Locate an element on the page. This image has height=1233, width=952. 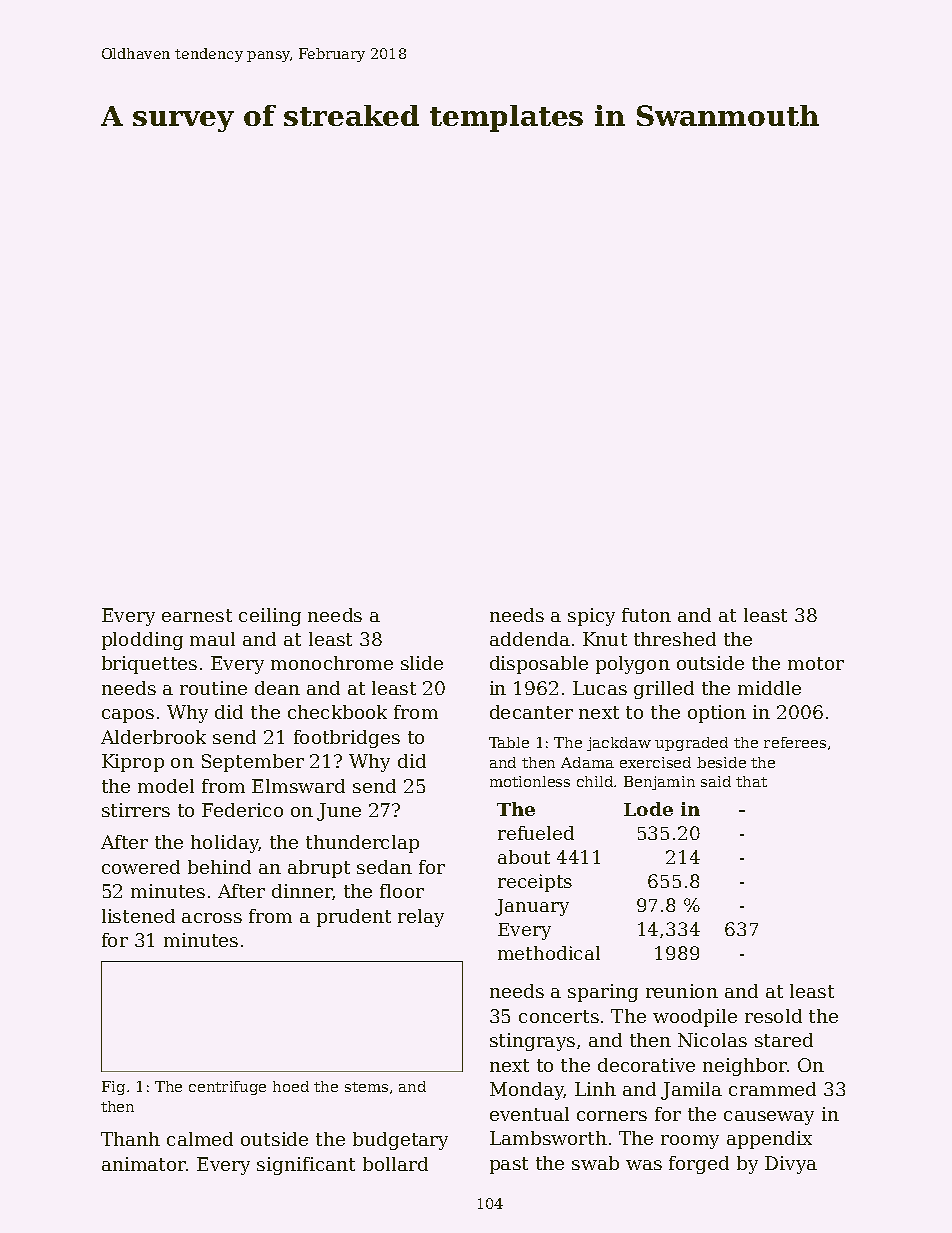
ceiling is located at coordinates (270, 617).
